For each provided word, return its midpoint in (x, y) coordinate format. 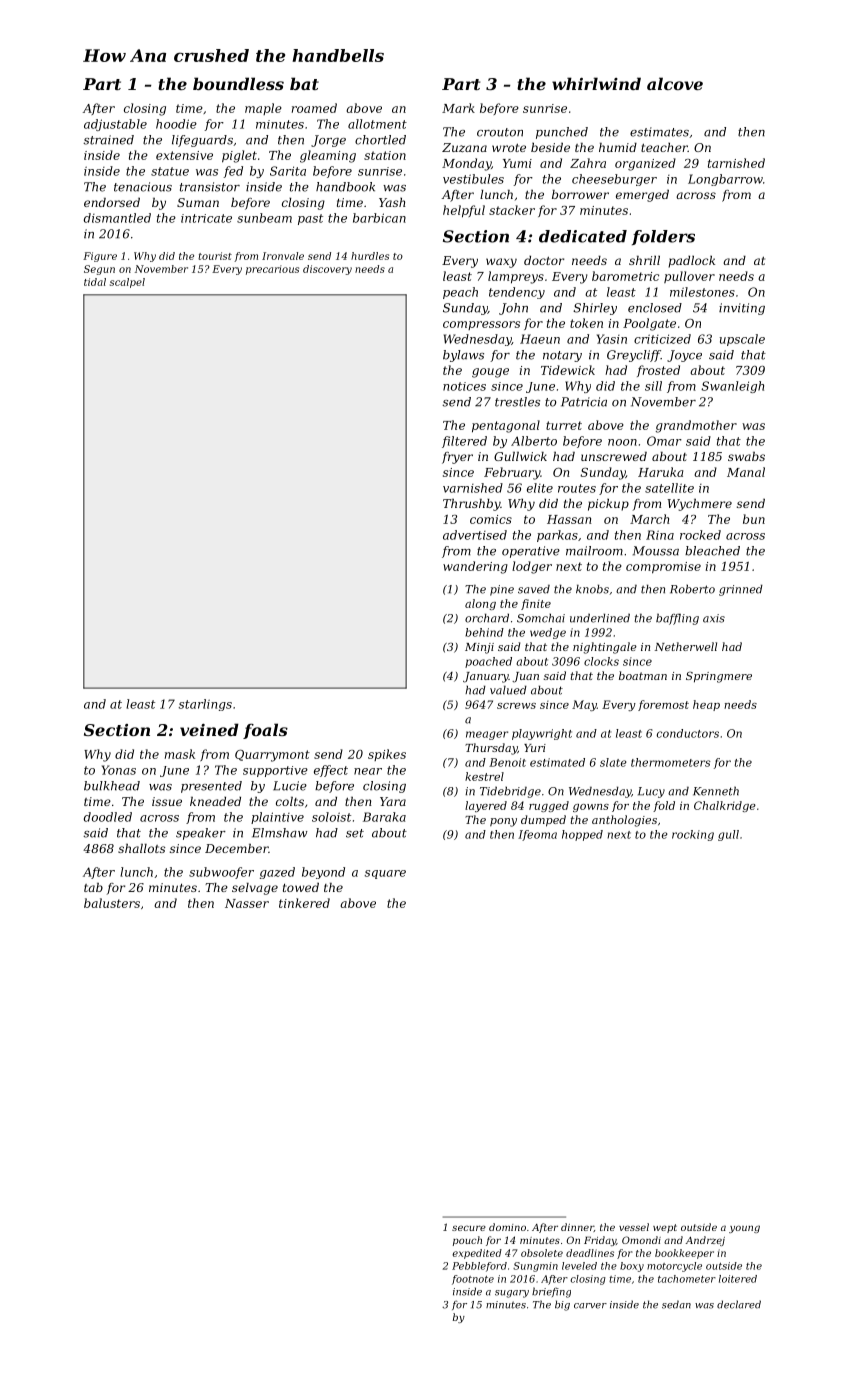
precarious (272, 270)
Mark (458, 108)
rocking (693, 835)
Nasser (247, 903)
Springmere (719, 677)
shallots (141, 848)
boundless (238, 83)
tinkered (304, 903)
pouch (467, 1241)
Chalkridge (725, 806)
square (385, 874)
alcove (675, 83)
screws (516, 706)
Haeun (540, 339)
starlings (205, 705)
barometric (625, 276)
